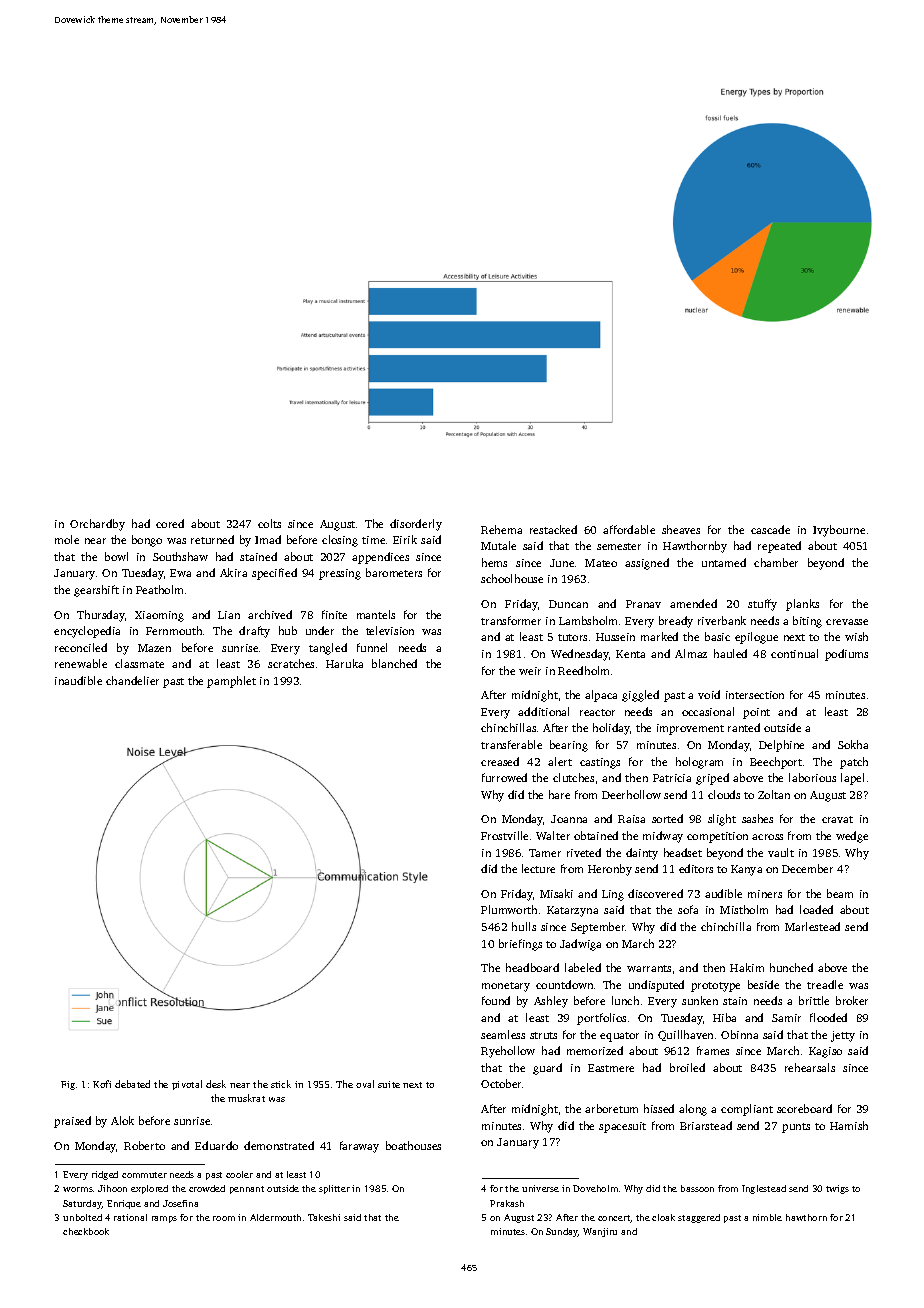 The height and width of the document is (1308, 924). I want to click on Orchardby, so click(97, 525).
